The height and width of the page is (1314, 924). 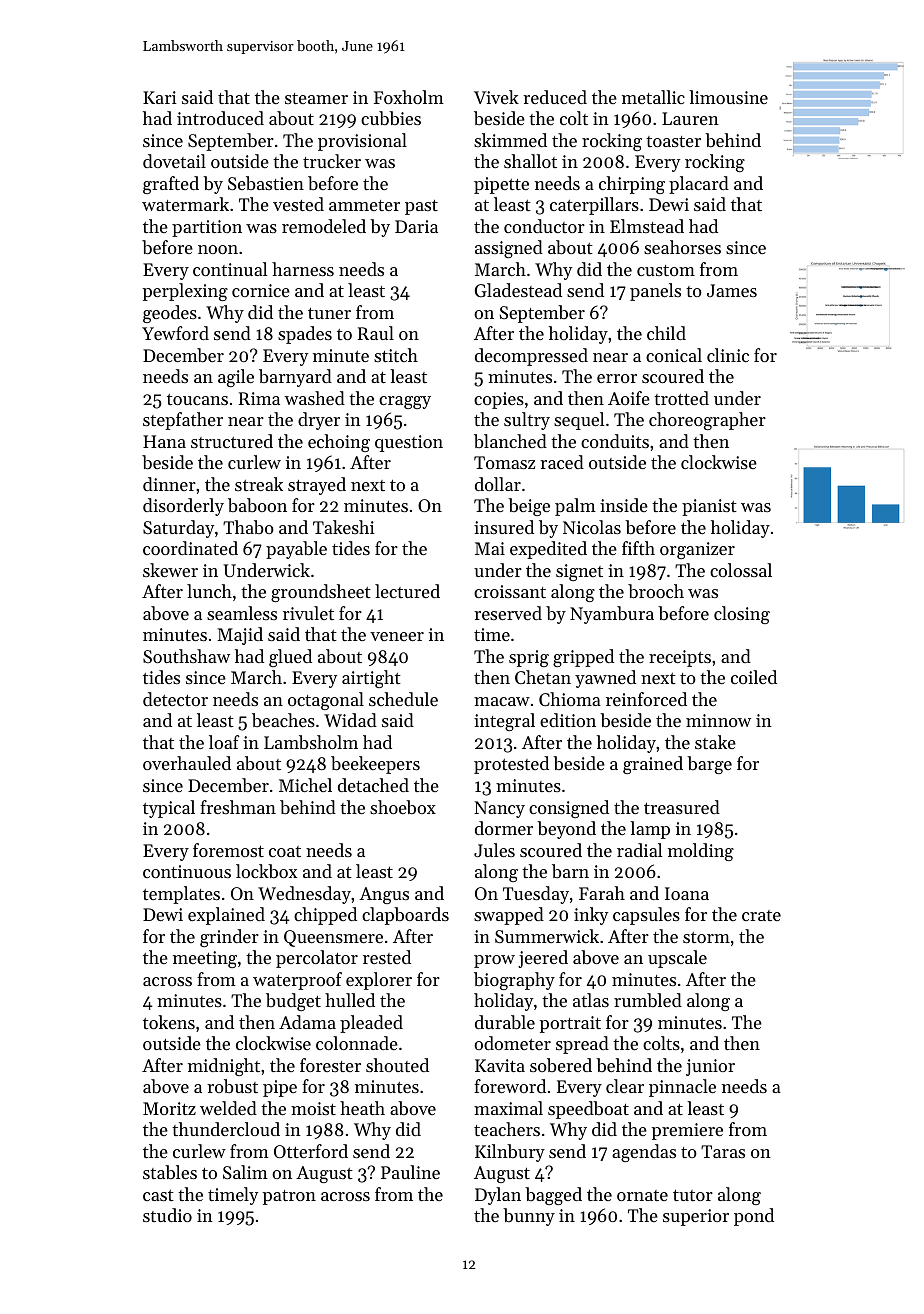 What do you see at coordinates (498, 1196) in the page?
I see `Dylan` at bounding box center [498, 1196].
